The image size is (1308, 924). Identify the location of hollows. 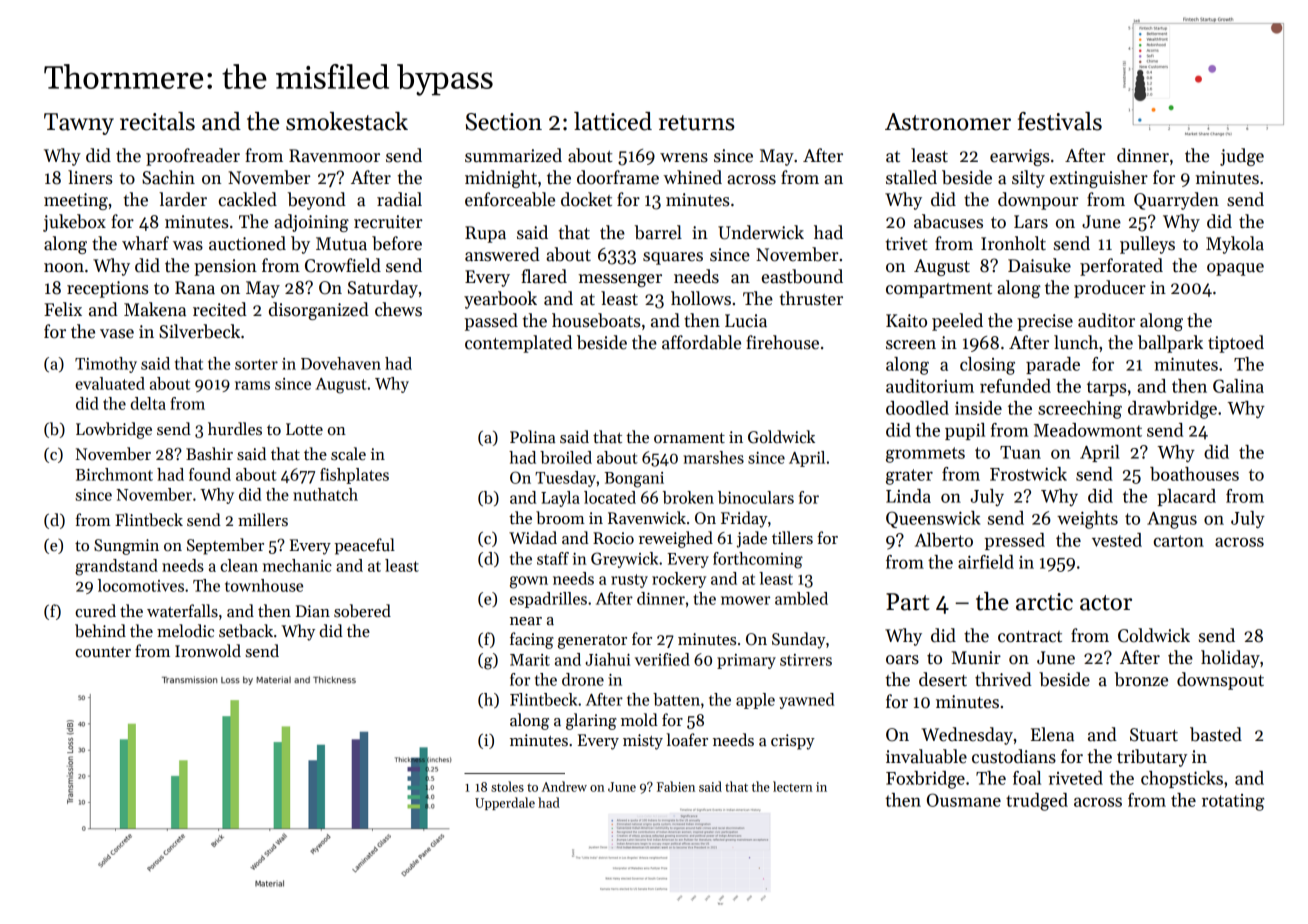
(701, 298).
